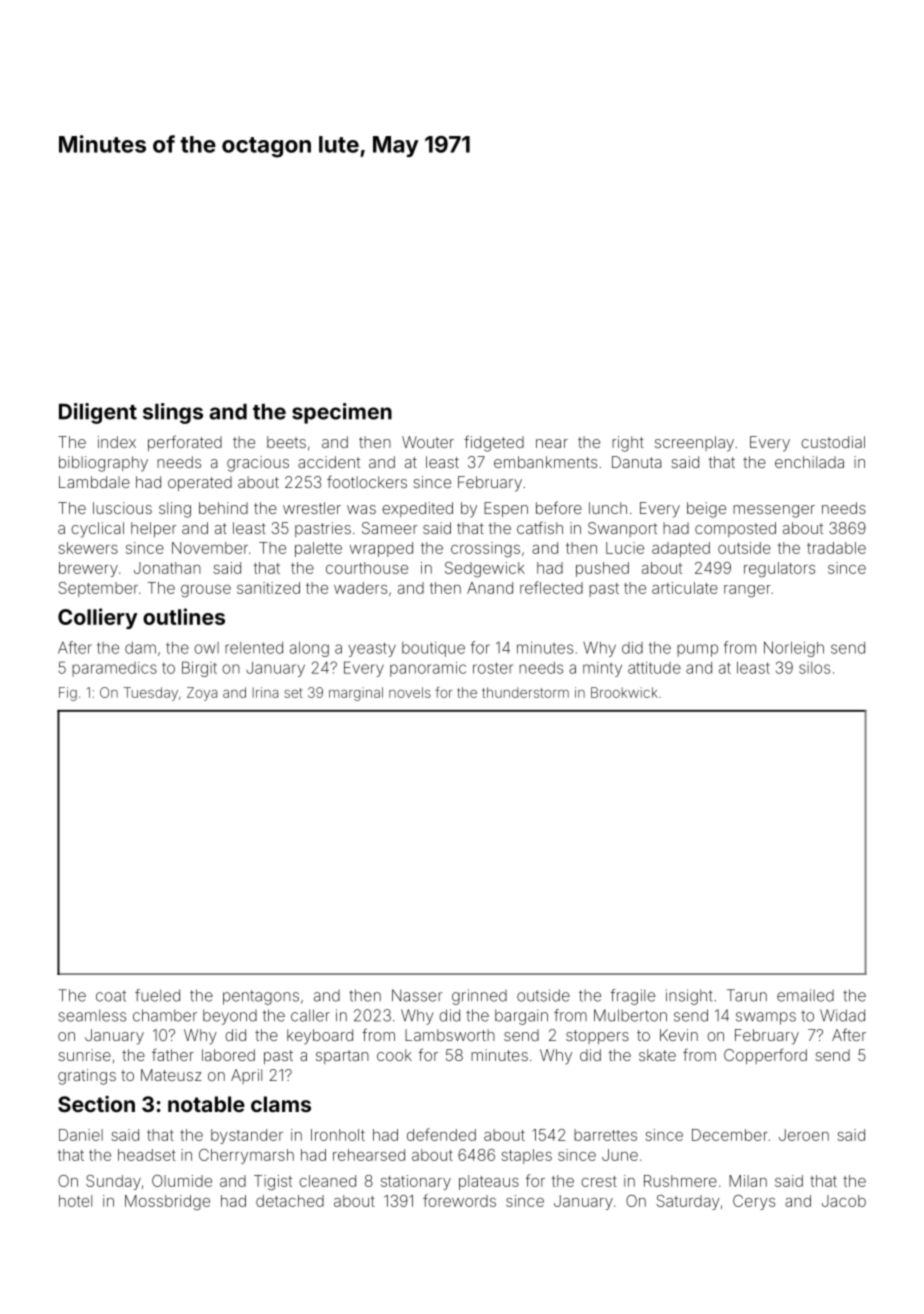 Image resolution: width=924 pixels, height=1314 pixels. I want to click on Tuesday, so click(150, 694).
